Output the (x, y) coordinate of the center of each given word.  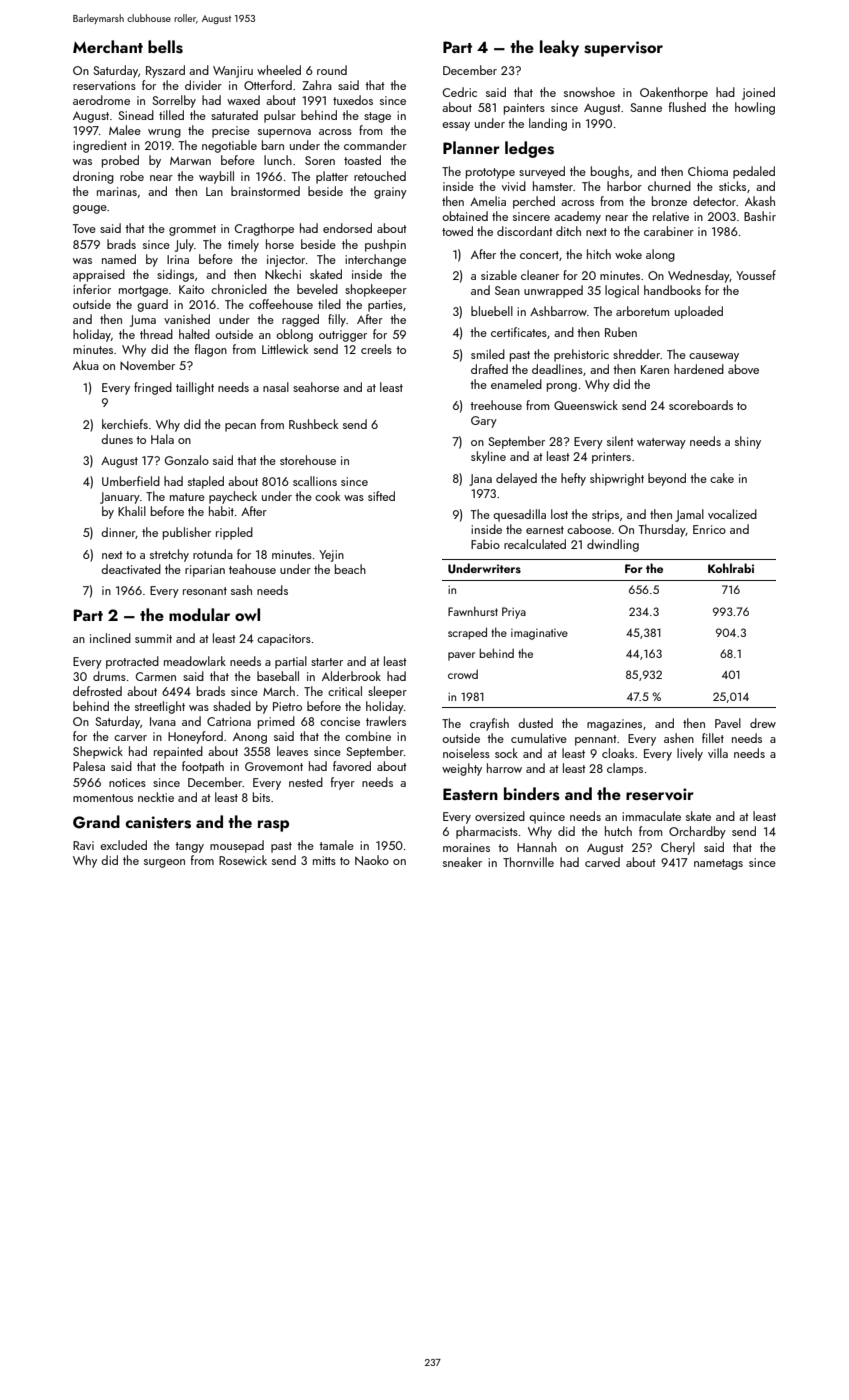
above (743, 369)
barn (273, 145)
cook (327, 496)
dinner (118, 533)
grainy (390, 193)
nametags (718, 864)
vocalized (732, 514)
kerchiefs (125, 424)
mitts (324, 860)
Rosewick (243, 860)
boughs (610, 172)
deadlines (557, 369)
